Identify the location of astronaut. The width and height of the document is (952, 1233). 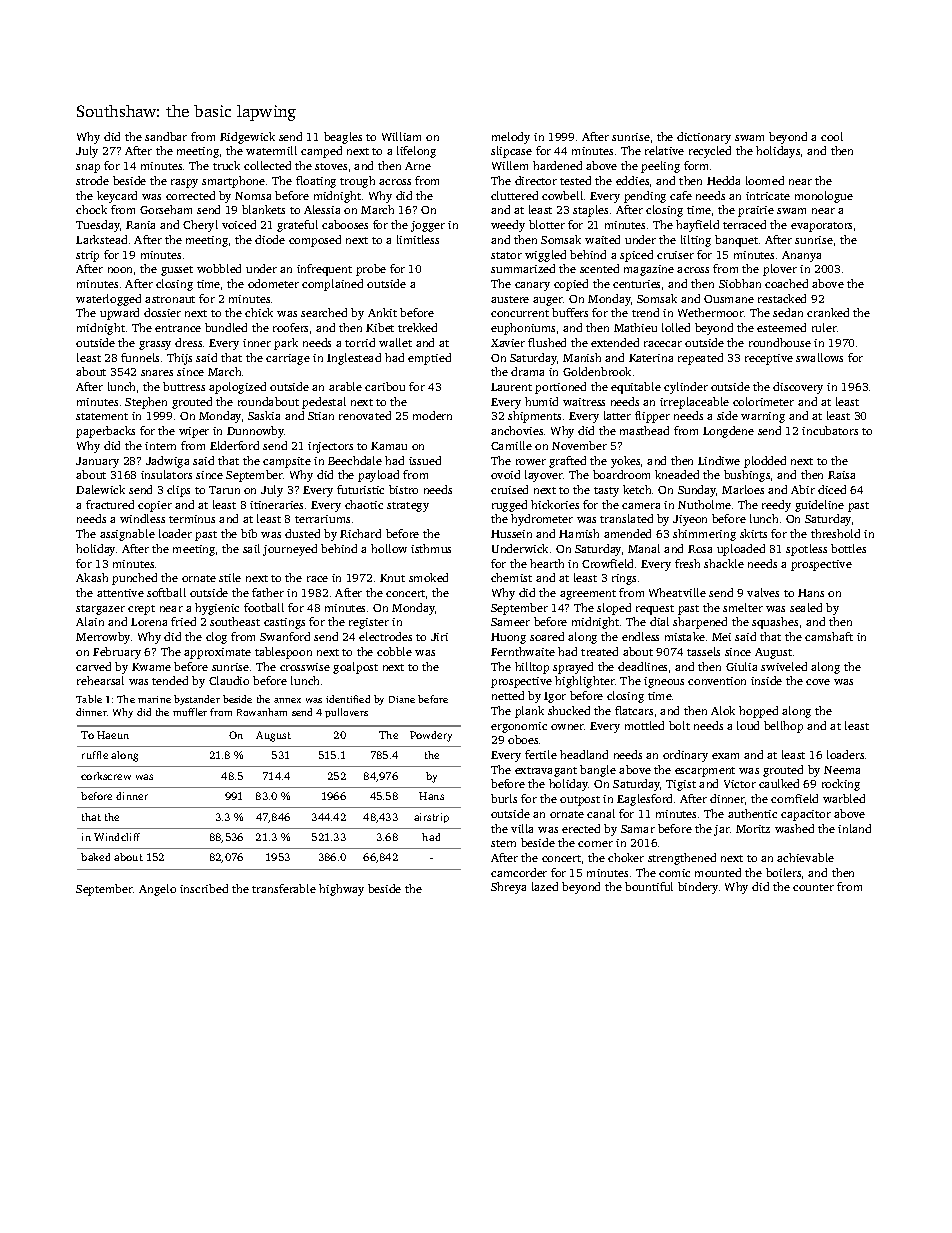
(170, 299).
